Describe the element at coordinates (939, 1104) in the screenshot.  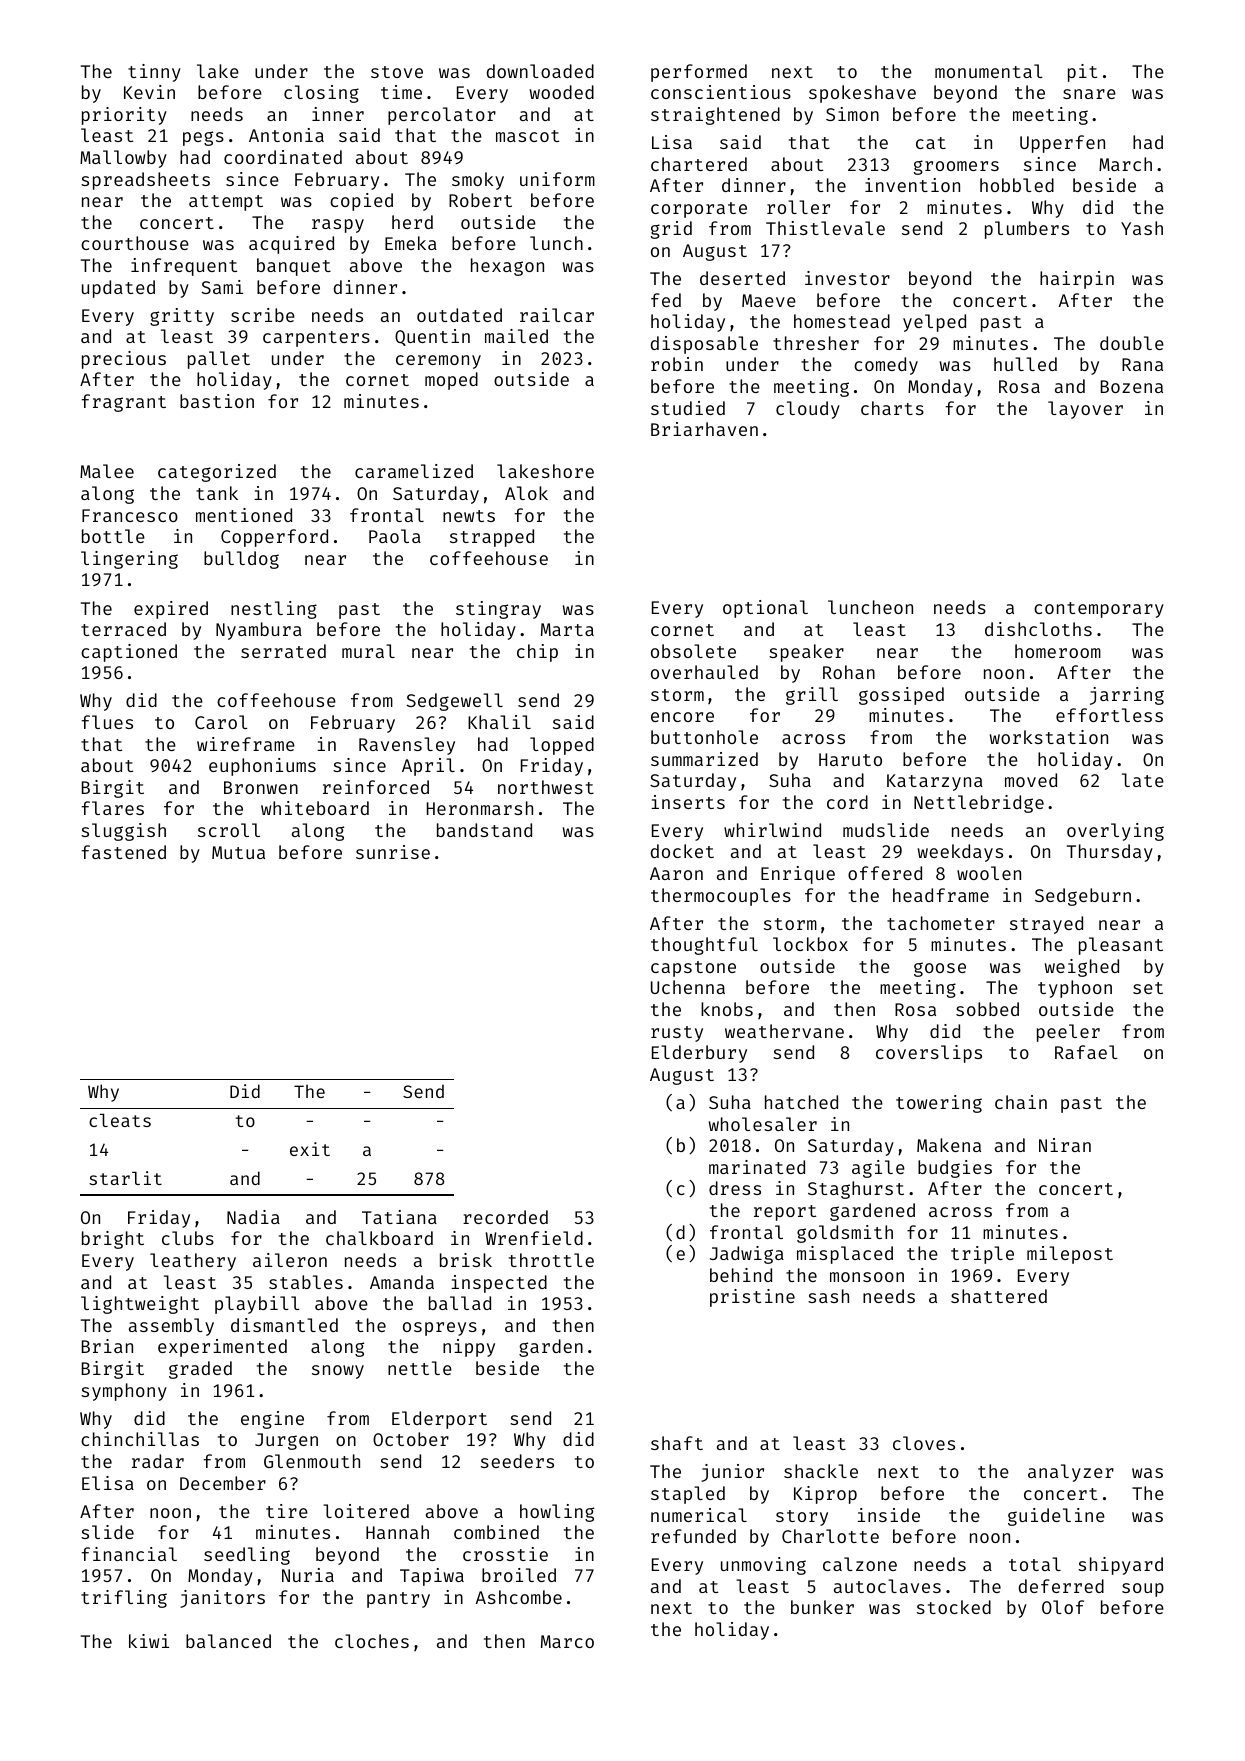
I see `towering` at that location.
